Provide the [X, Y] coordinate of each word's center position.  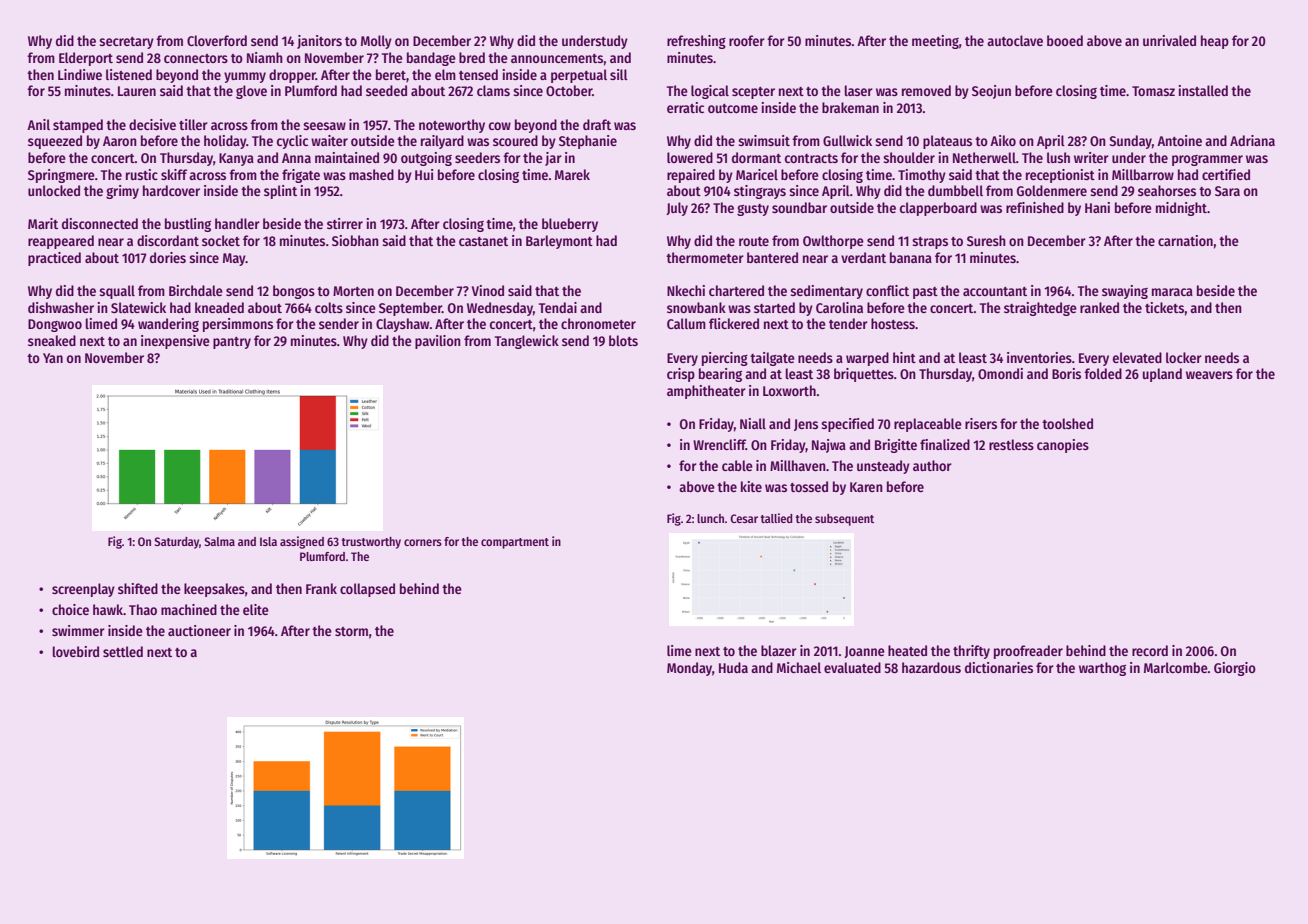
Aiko [1003, 140]
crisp [681, 375]
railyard [442, 142]
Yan [53, 358]
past [925, 293]
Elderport [86, 59]
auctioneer [199, 630]
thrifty [971, 652]
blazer [779, 650]
